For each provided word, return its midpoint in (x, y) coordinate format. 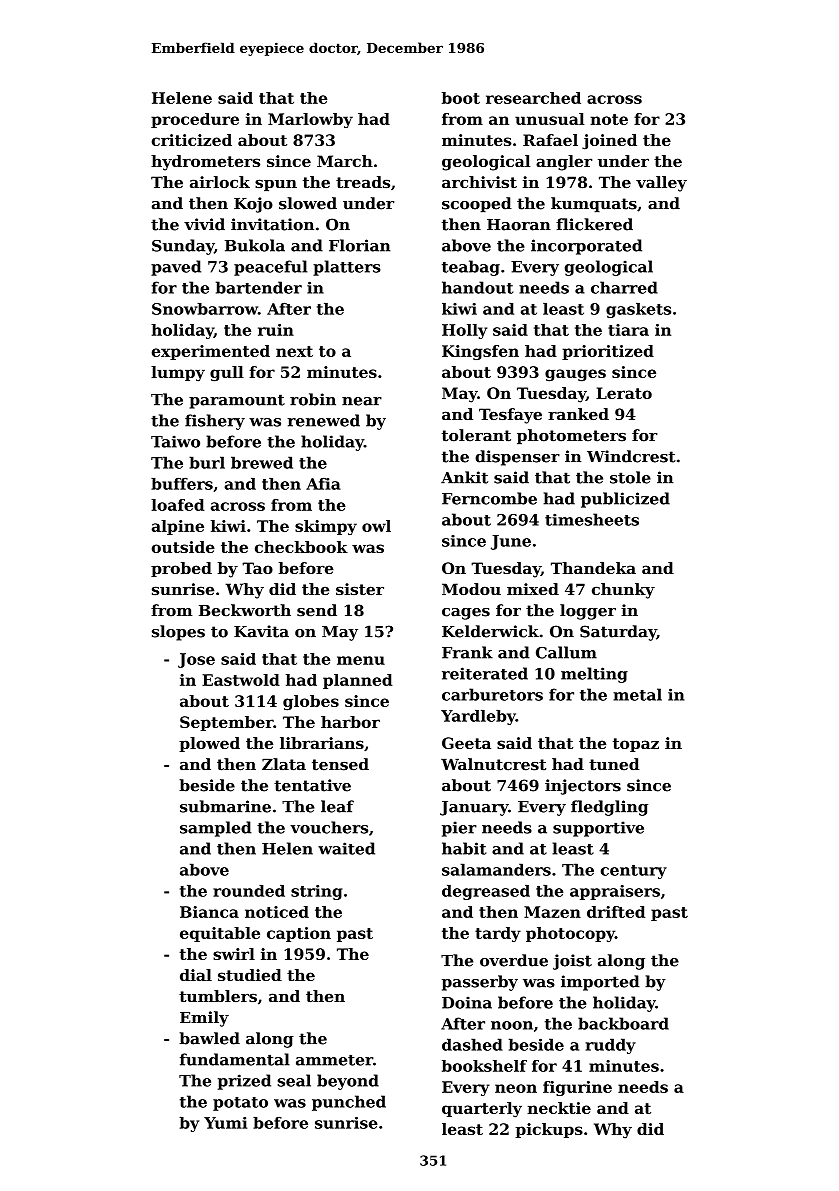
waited (346, 848)
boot (461, 98)
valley (661, 184)
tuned (614, 764)
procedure (195, 120)
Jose (196, 660)
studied (250, 975)
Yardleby (478, 717)
